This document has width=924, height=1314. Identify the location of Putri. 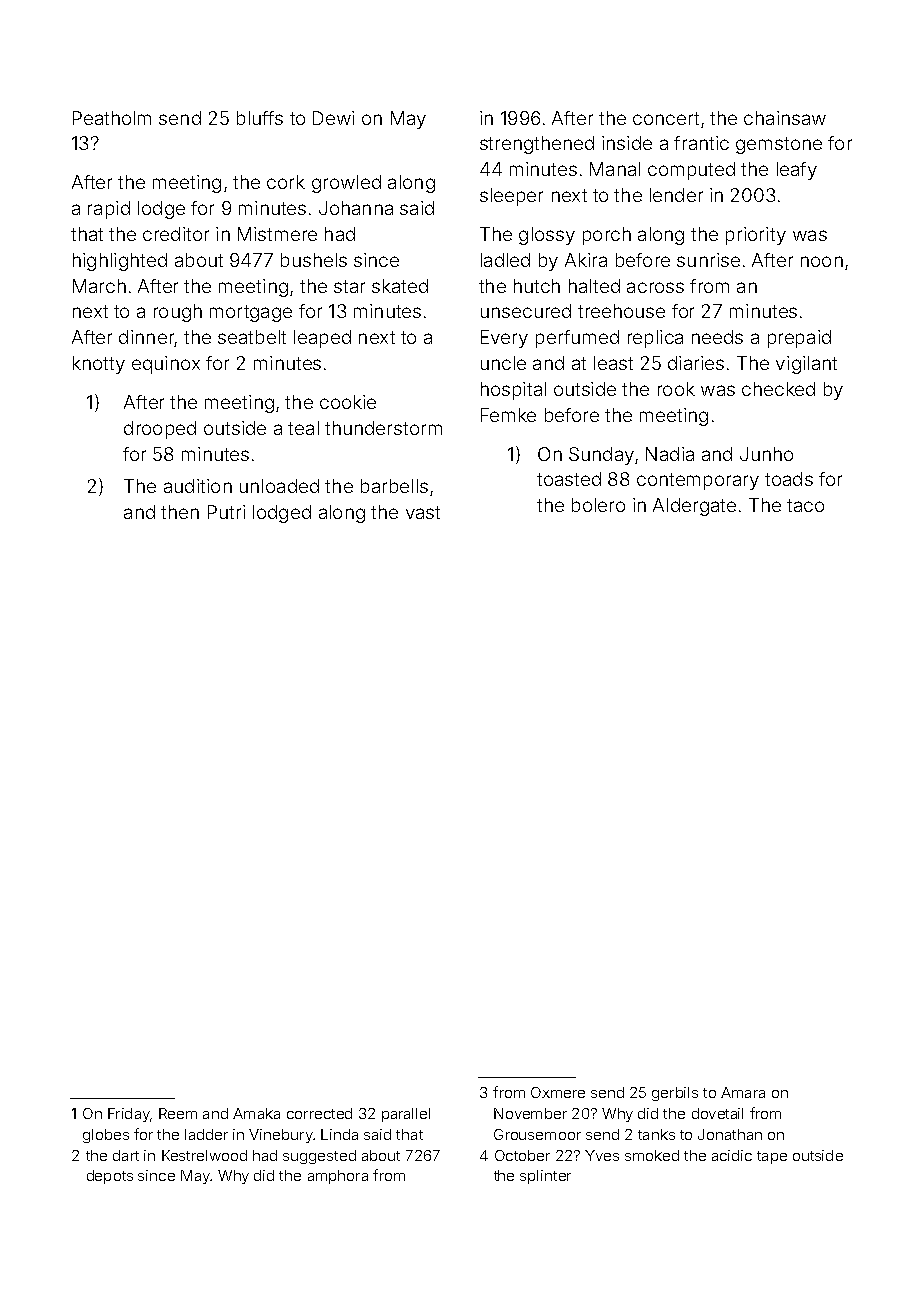
(226, 512).
